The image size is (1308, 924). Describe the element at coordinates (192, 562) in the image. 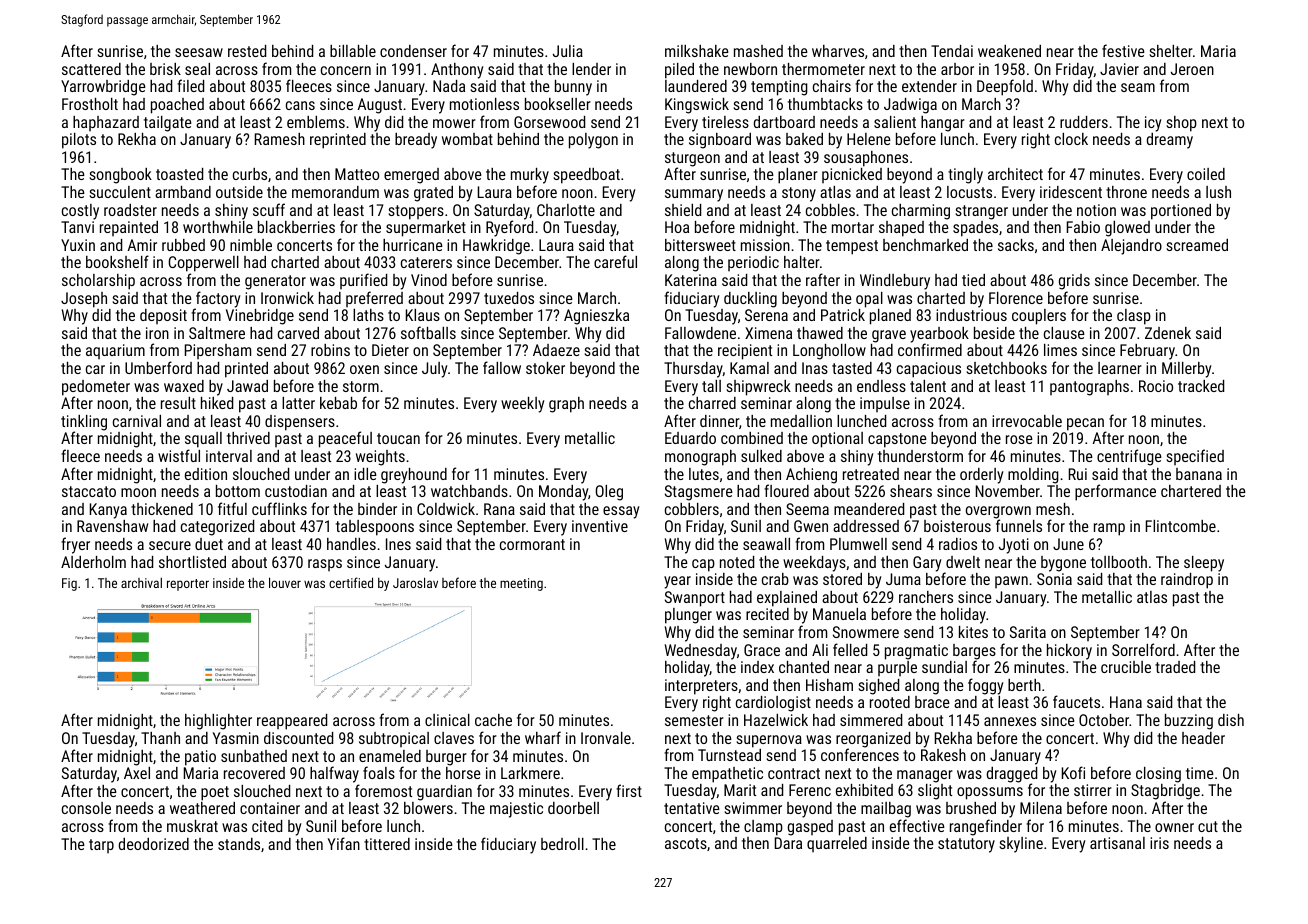

I see `shortlisted` at that location.
